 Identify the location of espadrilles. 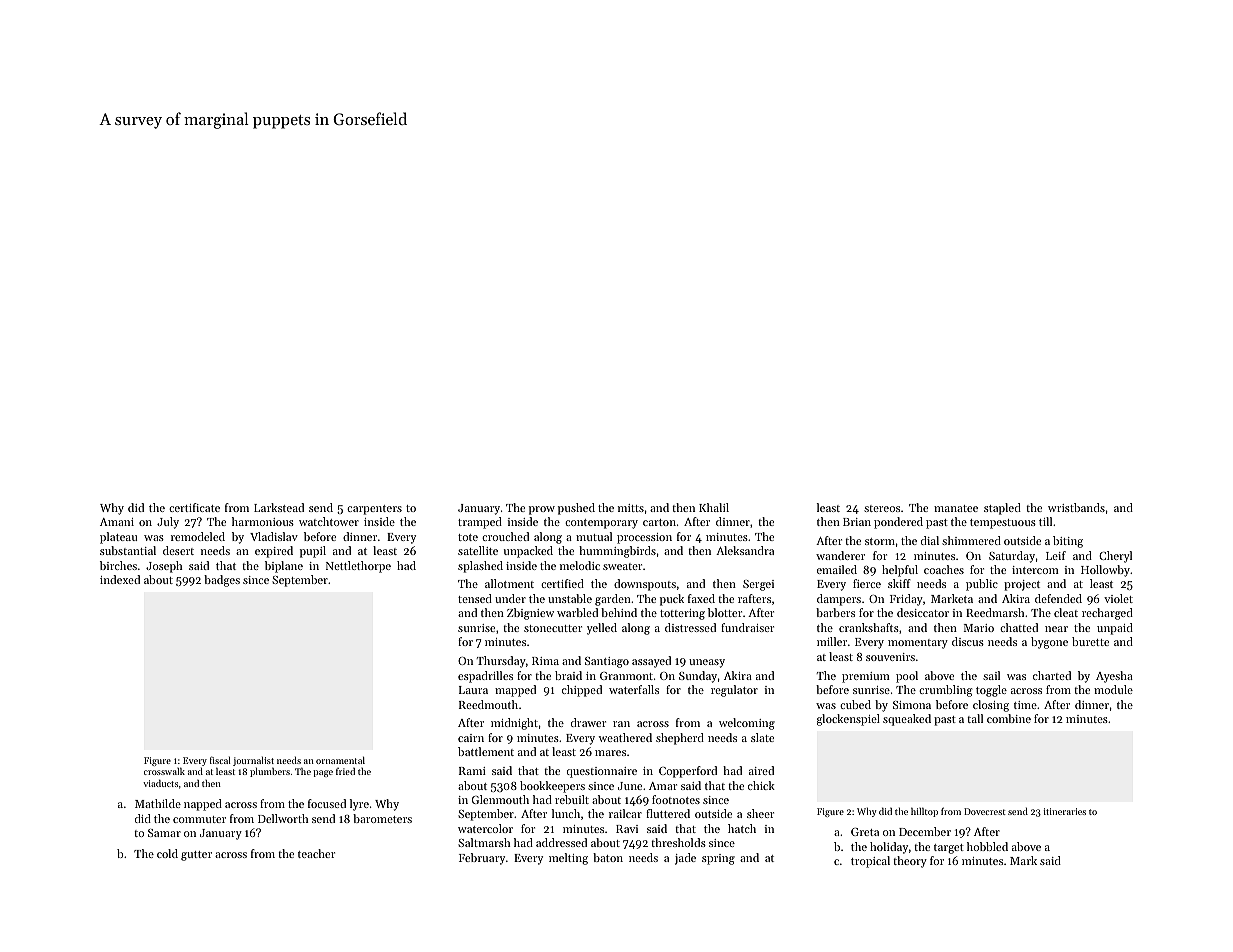
(485, 677).
